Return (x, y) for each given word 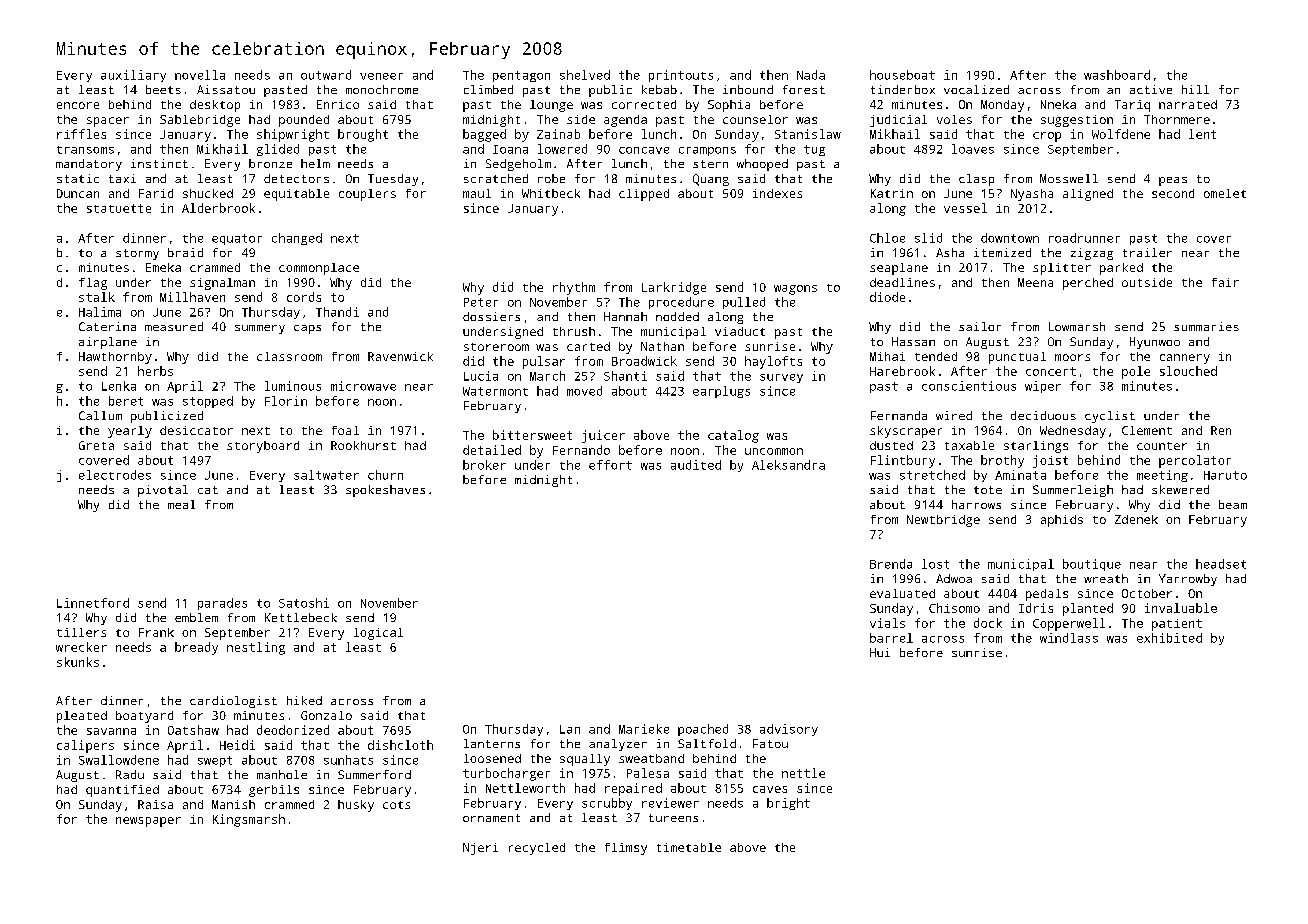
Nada (811, 75)
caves (770, 789)
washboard (1117, 75)
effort (610, 465)
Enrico (338, 104)
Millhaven (192, 297)
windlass (1069, 638)
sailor (980, 326)
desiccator (196, 430)
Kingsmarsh (249, 820)
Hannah (625, 316)
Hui (880, 652)
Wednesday (1073, 432)
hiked (304, 700)
